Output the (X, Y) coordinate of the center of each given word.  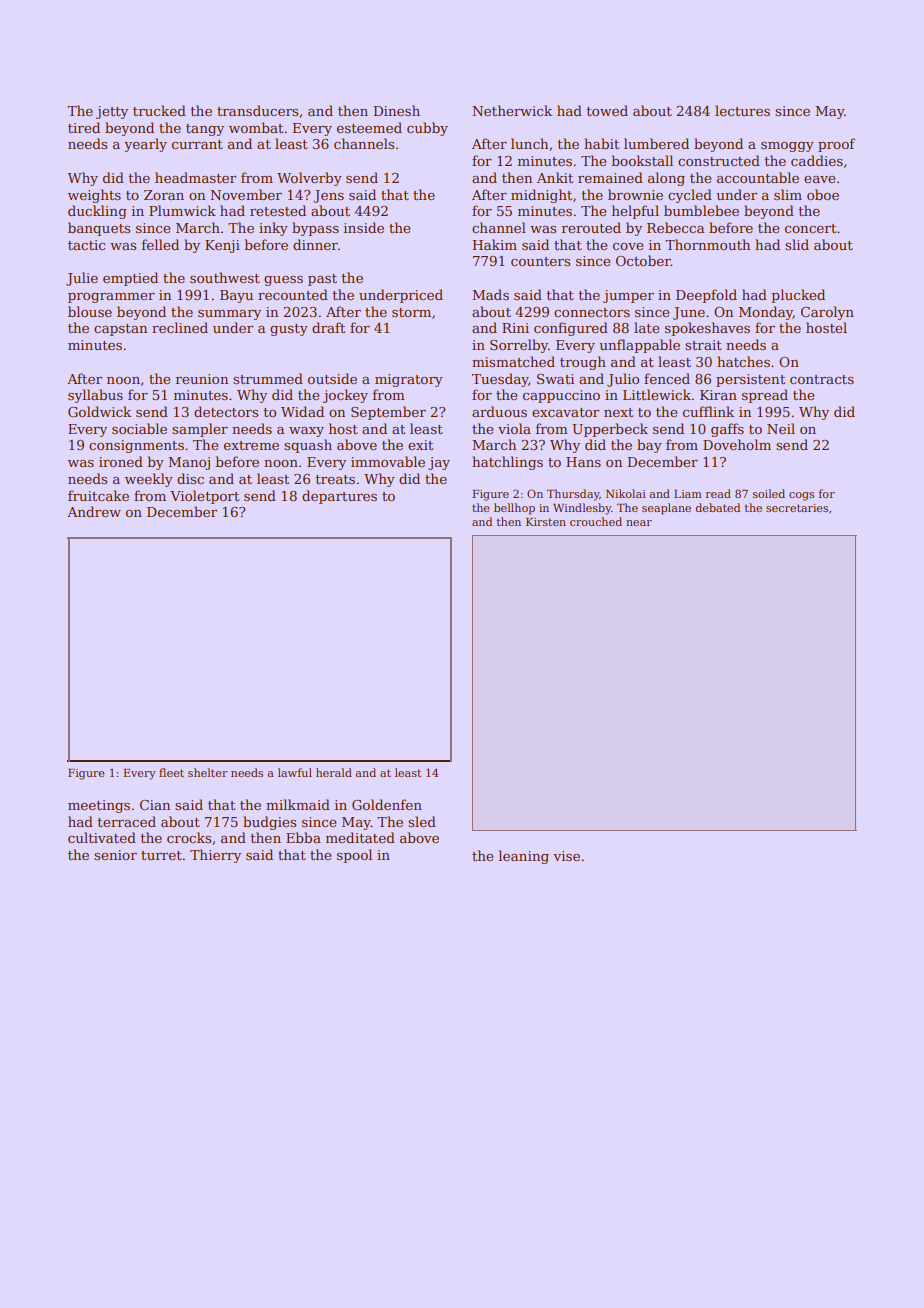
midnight (541, 196)
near (639, 523)
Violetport (204, 497)
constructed (719, 160)
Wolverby (309, 179)
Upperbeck (610, 430)
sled (422, 821)
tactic (86, 245)
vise (566, 856)
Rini (515, 328)
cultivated (102, 837)
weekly (149, 480)
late (646, 327)
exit (420, 445)
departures (339, 497)
